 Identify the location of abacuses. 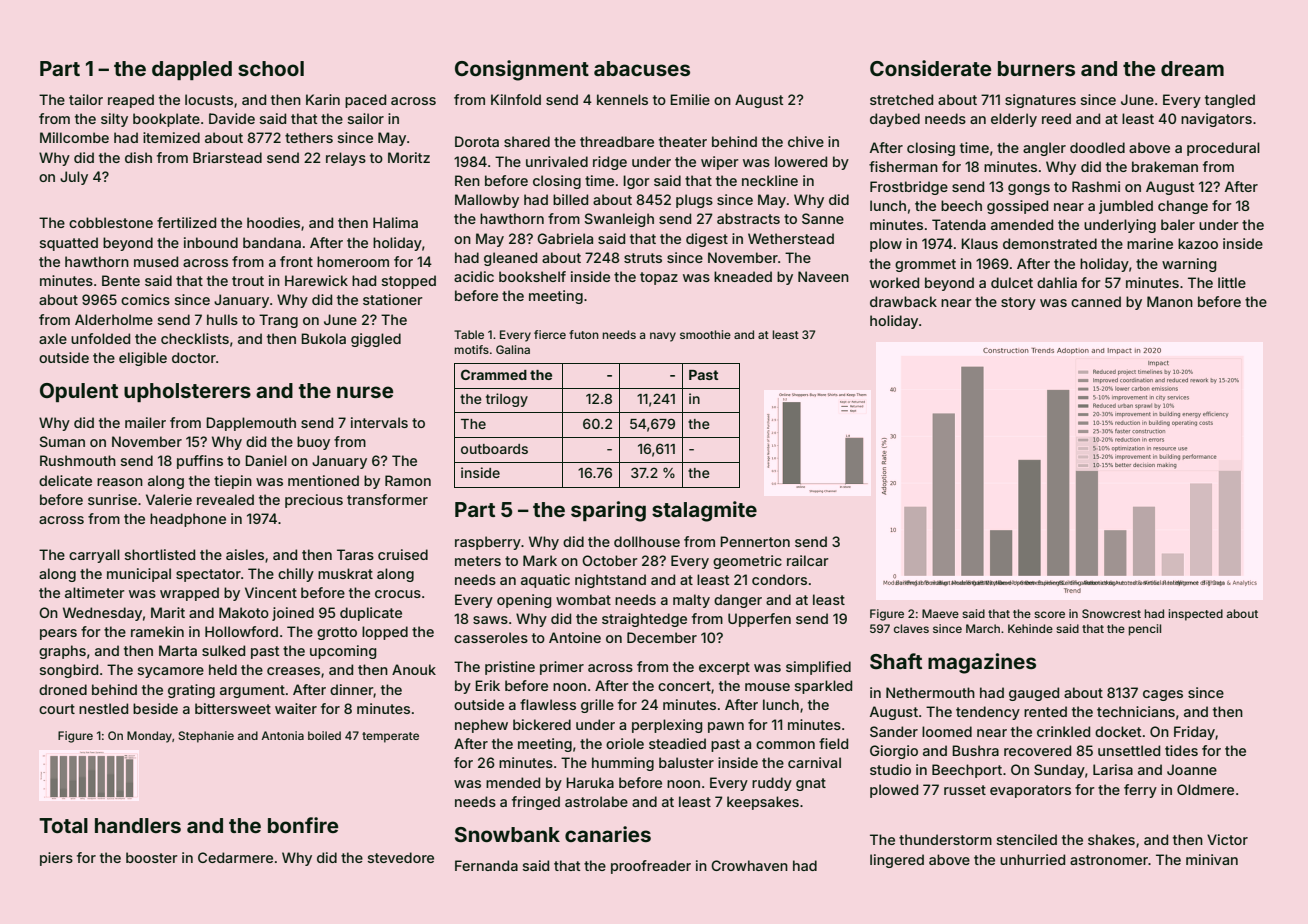
(642, 68).
